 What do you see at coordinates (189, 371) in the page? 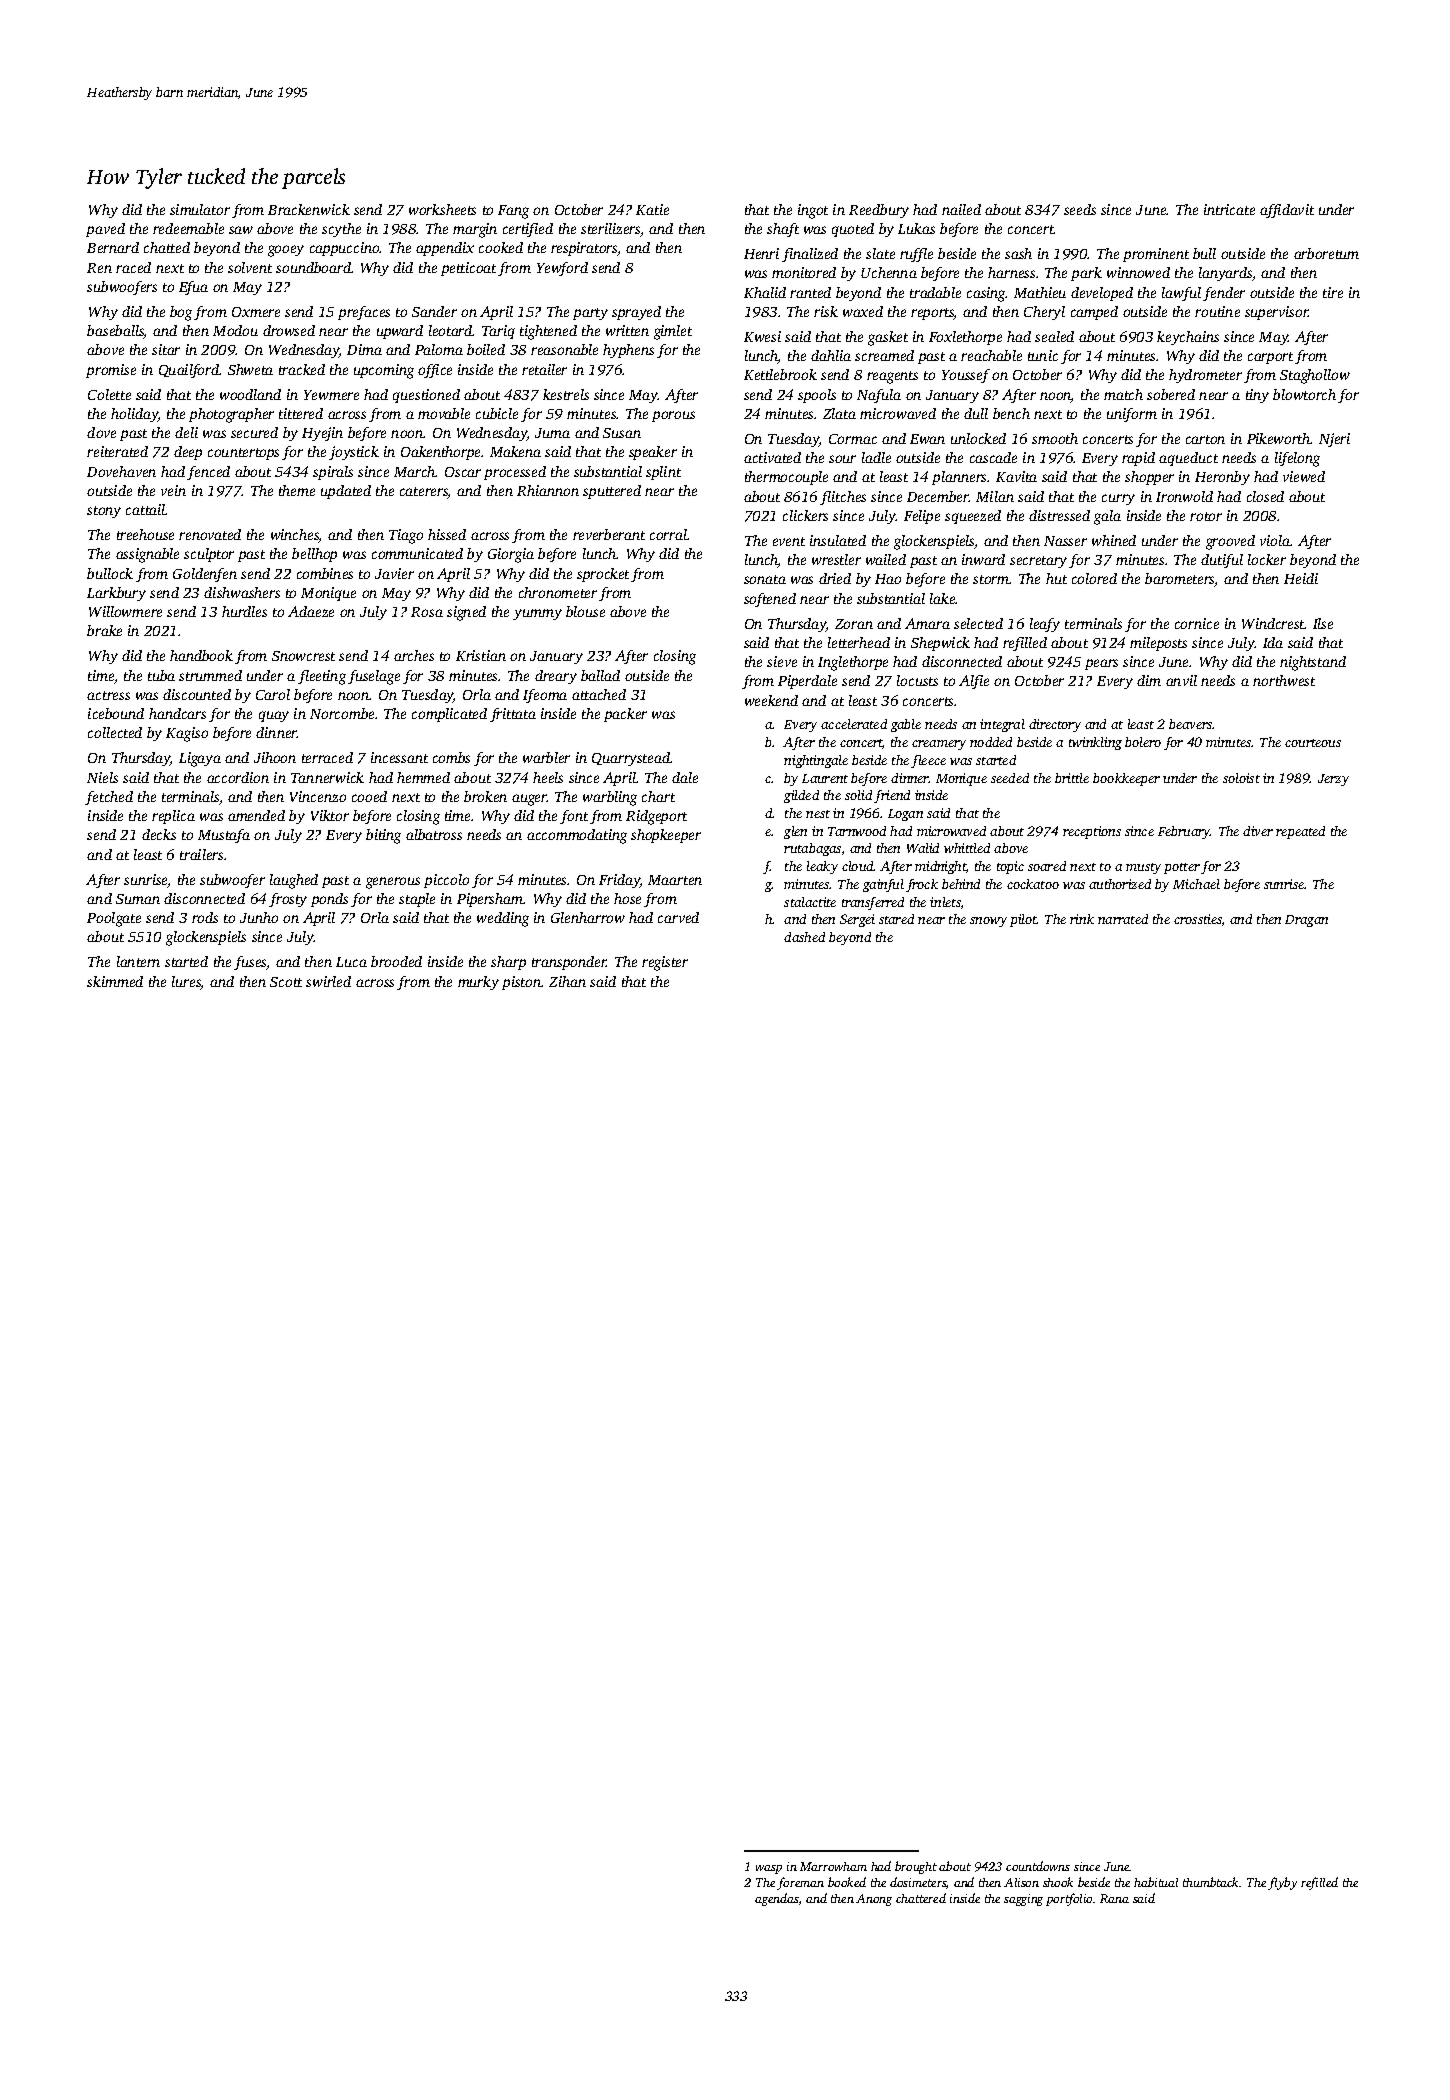
I see `Quailford` at bounding box center [189, 371].
